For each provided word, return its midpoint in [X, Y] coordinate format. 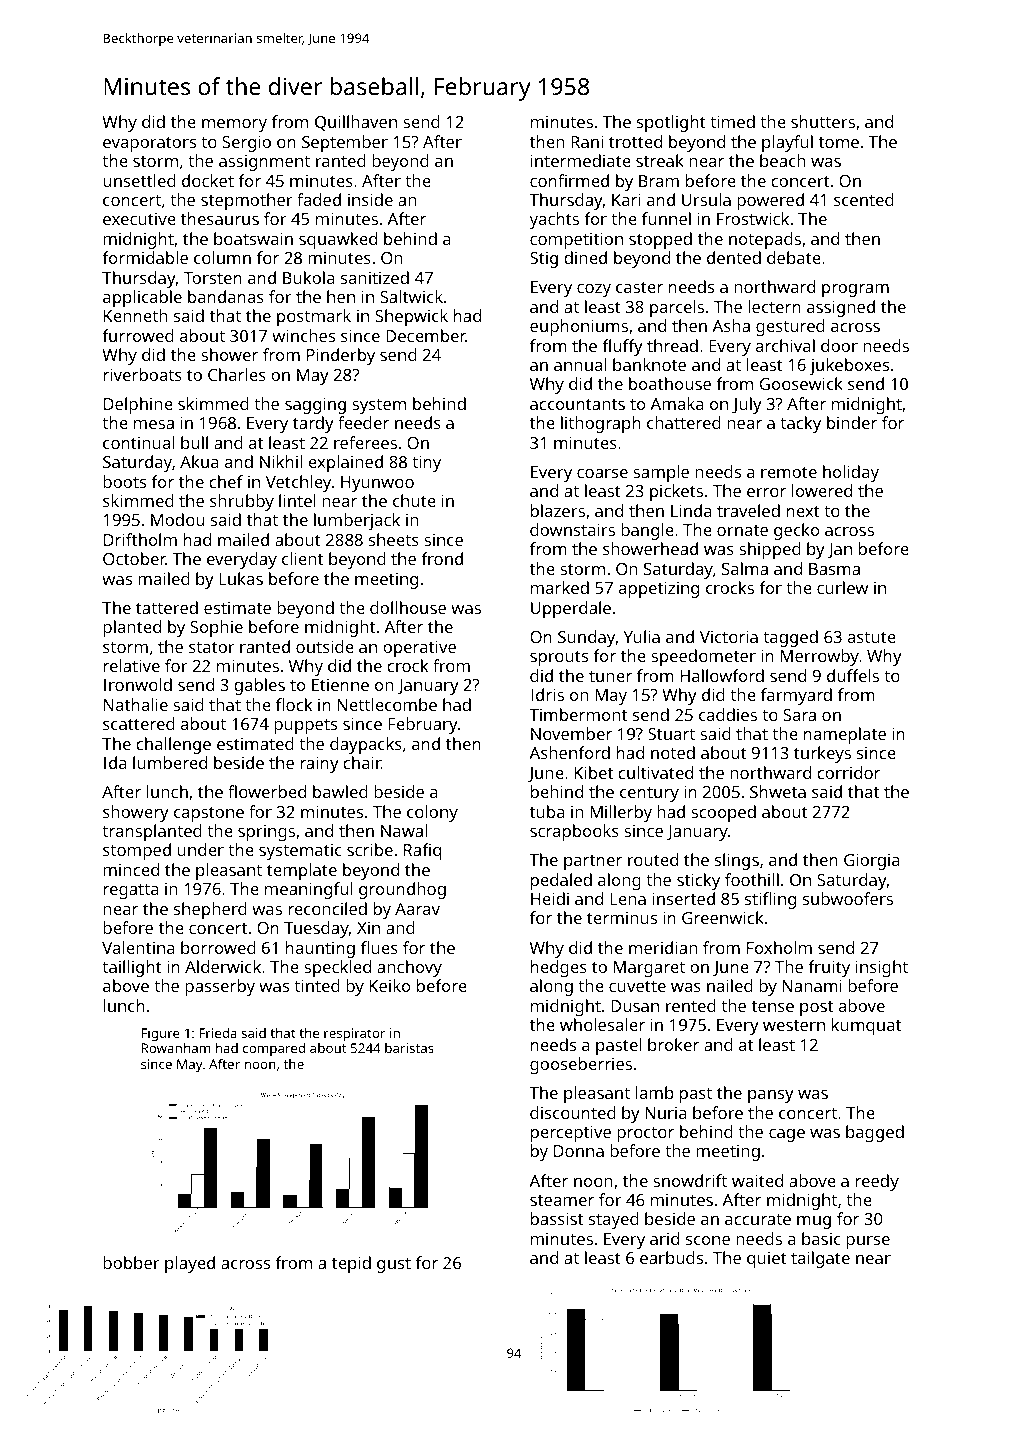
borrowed [218, 947]
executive [139, 219]
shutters [823, 121]
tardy [313, 424]
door [839, 345]
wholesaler [602, 1024]
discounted [573, 1112]
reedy [877, 1182]
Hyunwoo [377, 484]
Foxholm [779, 947]
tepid [351, 1264]
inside [370, 199]
